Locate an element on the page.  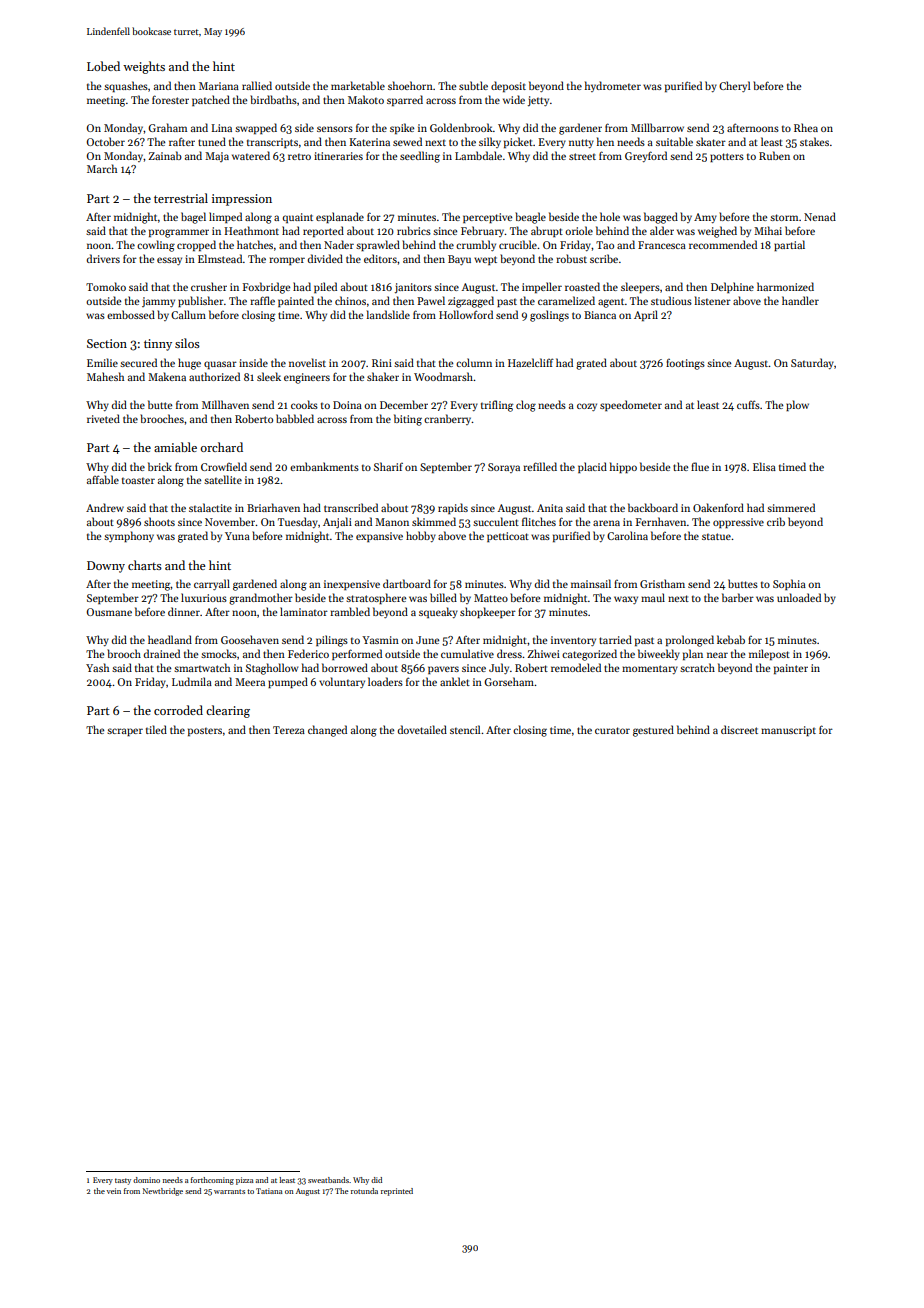
plow is located at coordinates (797, 405).
